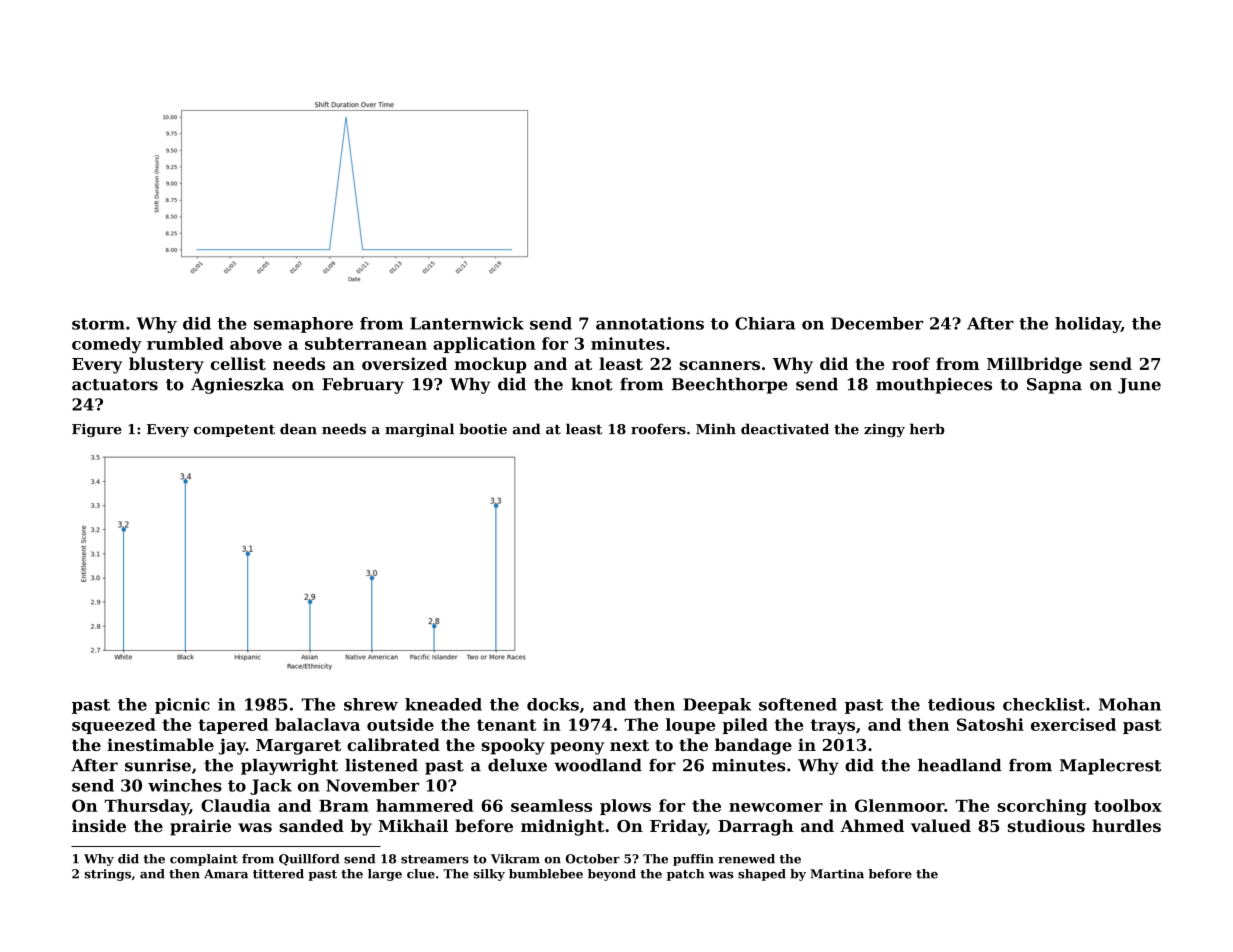  Describe the element at coordinates (413, 825) in the document. I see `Mikhail` at that location.
